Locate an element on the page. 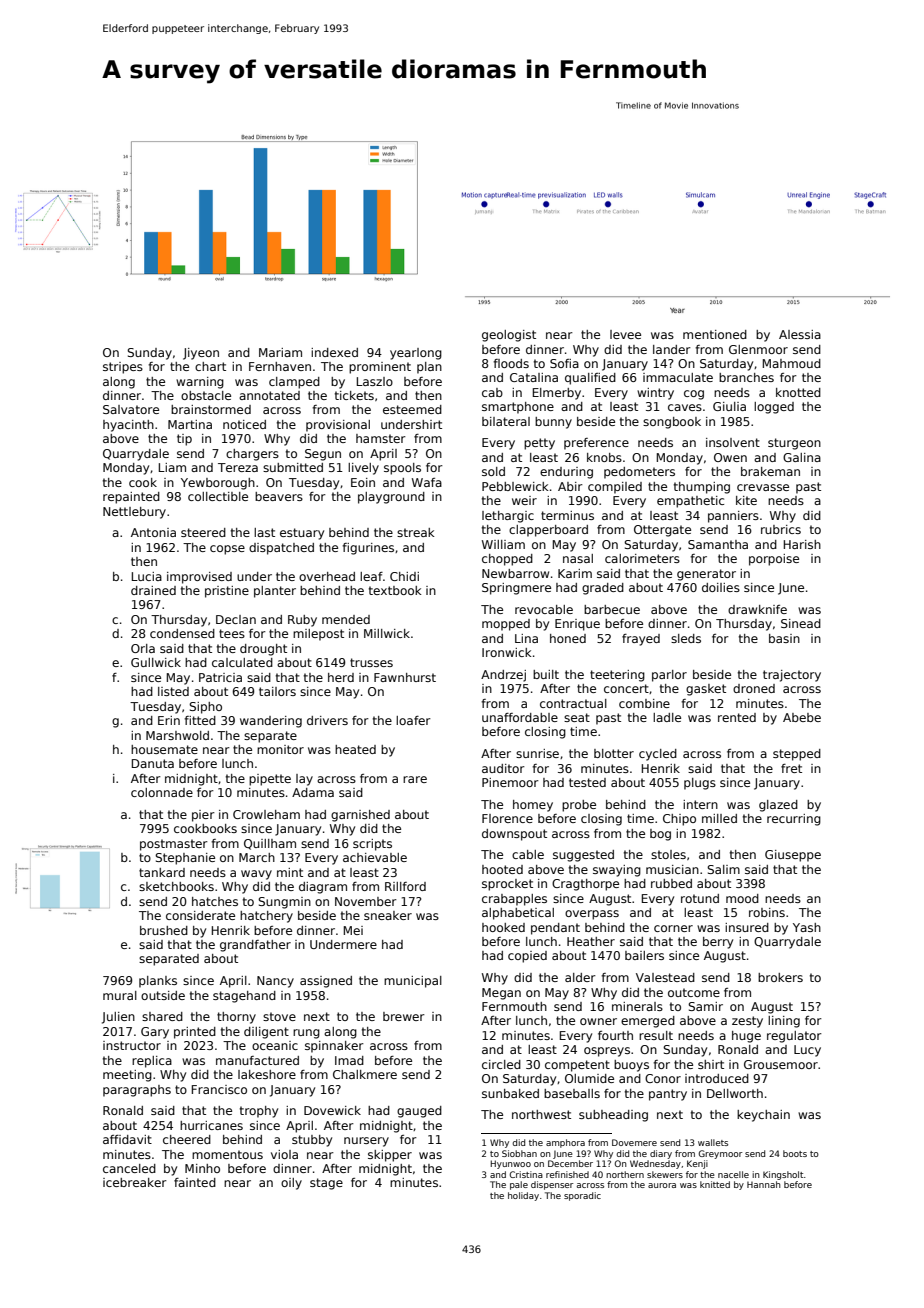 The width and height of the page is (924, 1308). drivers is located at coordinates (327, 720).
